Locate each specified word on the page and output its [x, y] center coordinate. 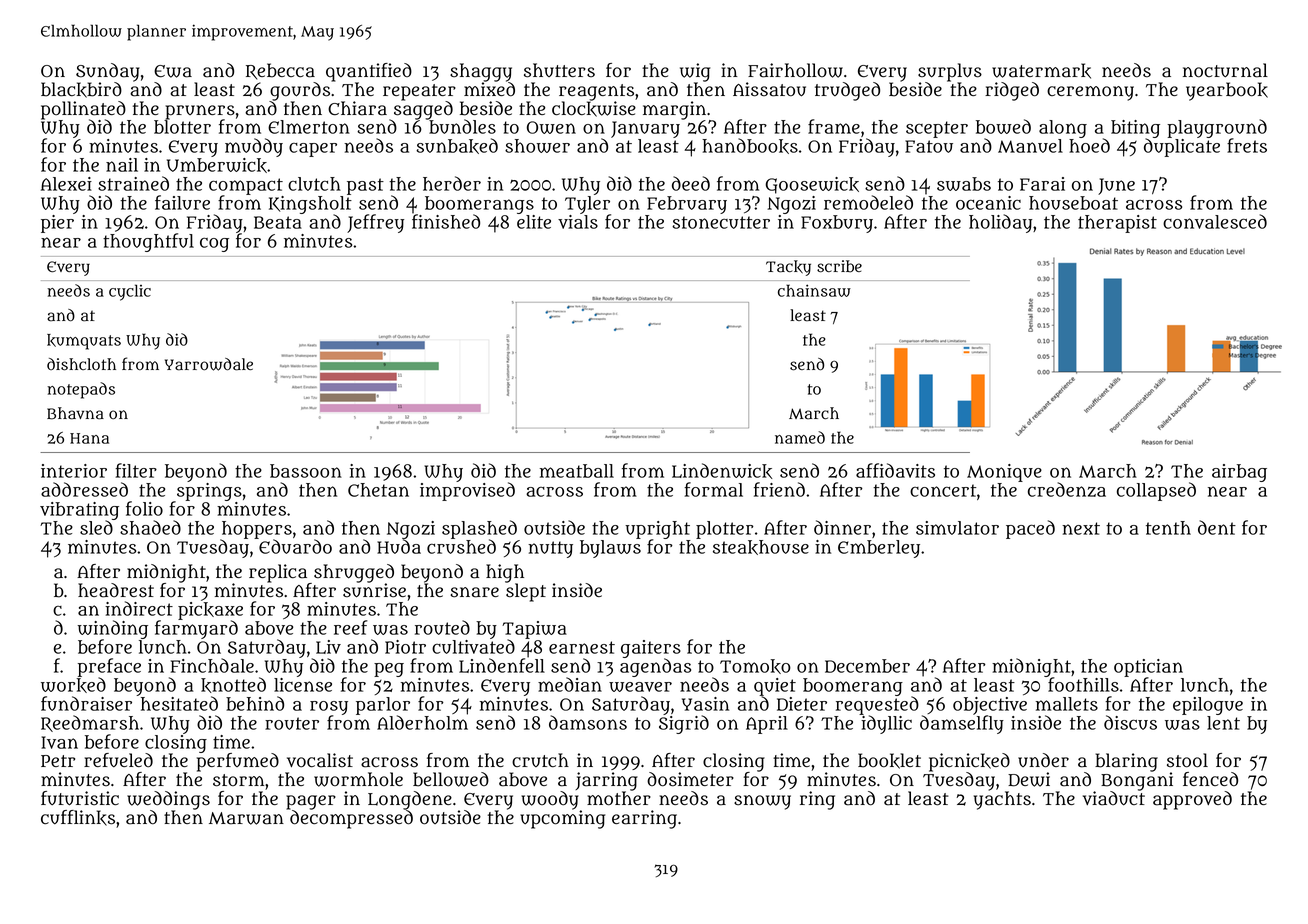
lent [1223, 723]
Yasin [705, 704]
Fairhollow [795, 70]
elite [534, 222]
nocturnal [1225, 70]
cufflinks [78, 818]
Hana [89, 438]
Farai [1042, 184]
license [303, 685]
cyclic [130, 292]
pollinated [83, 110]
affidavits [895, 470]
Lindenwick [722, 471]
